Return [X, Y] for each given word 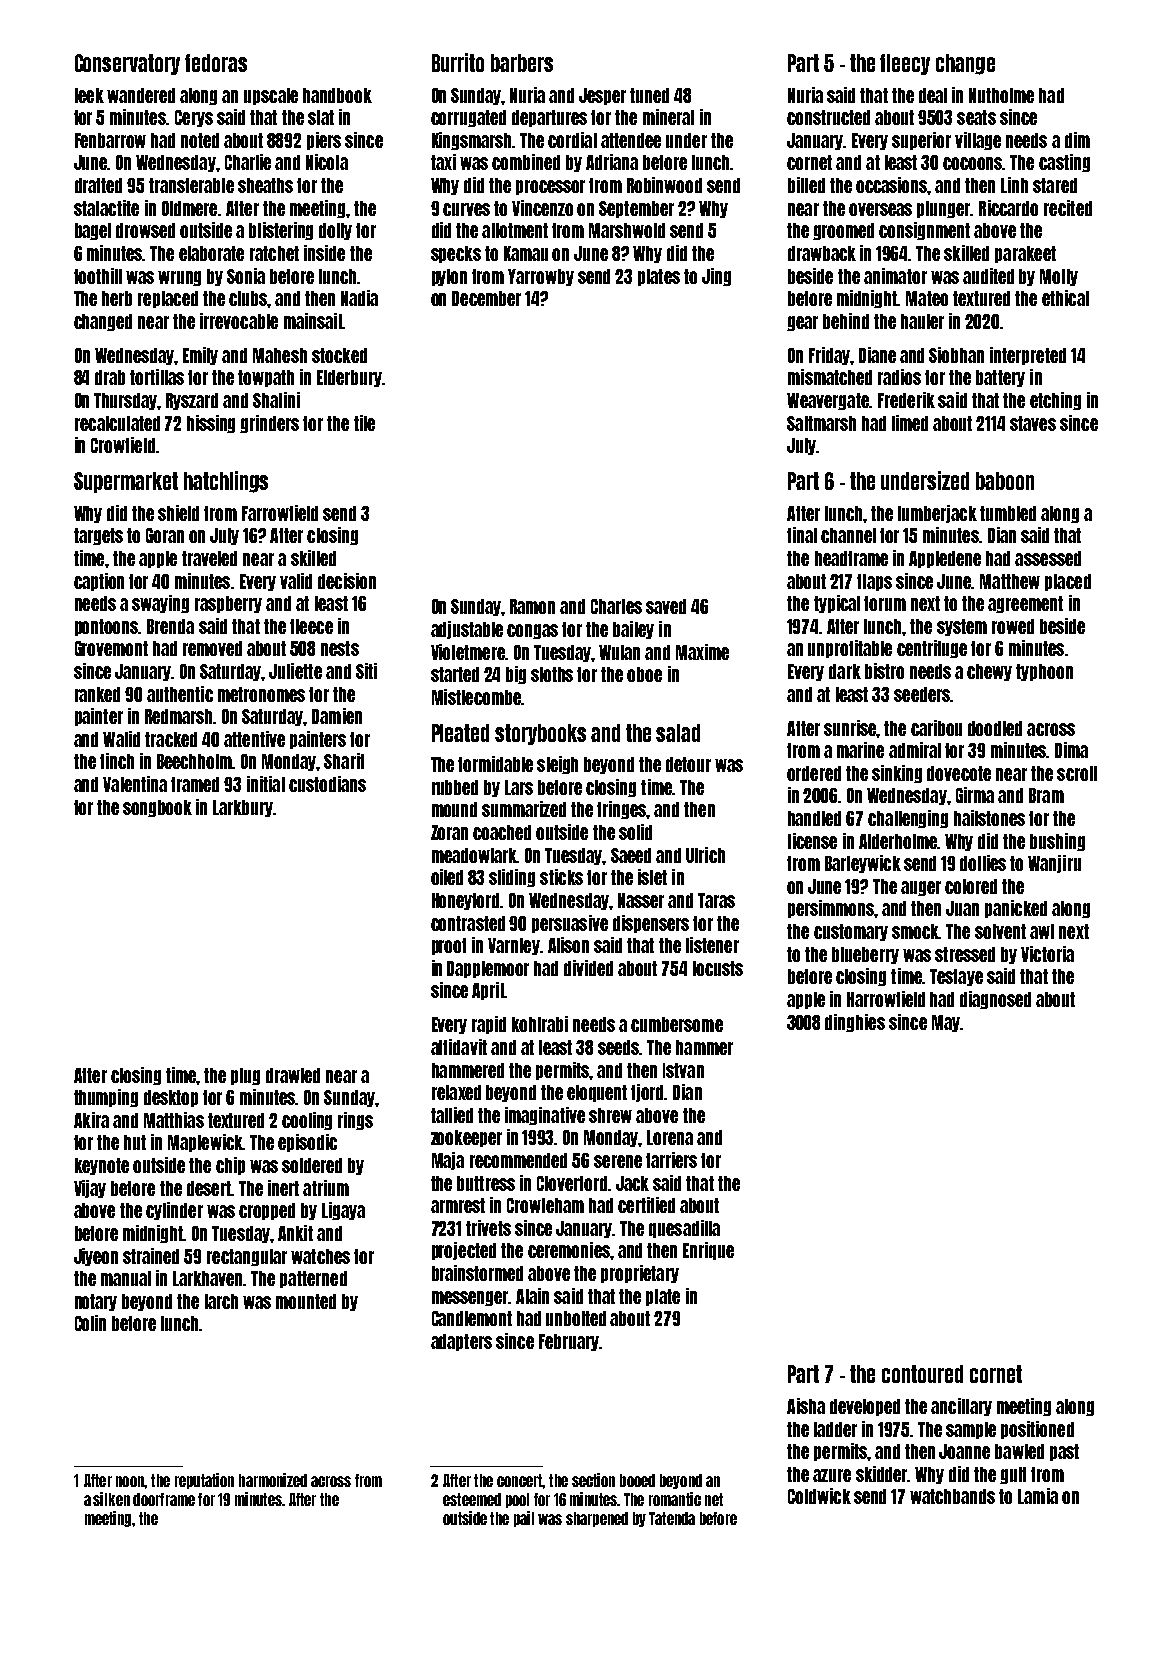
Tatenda [672, 1518]
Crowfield [123, 445]
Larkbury [243, 808]
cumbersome [677, 1024]
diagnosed [995, 1000]
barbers [522, 63]
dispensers [651, 924]
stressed [965, 954]
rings [355, 1121]
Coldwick [819, 1496]
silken [111, 1499]
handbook [337, 95]
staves [1033, 423]
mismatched [830, 377]
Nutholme [1001, 95]
